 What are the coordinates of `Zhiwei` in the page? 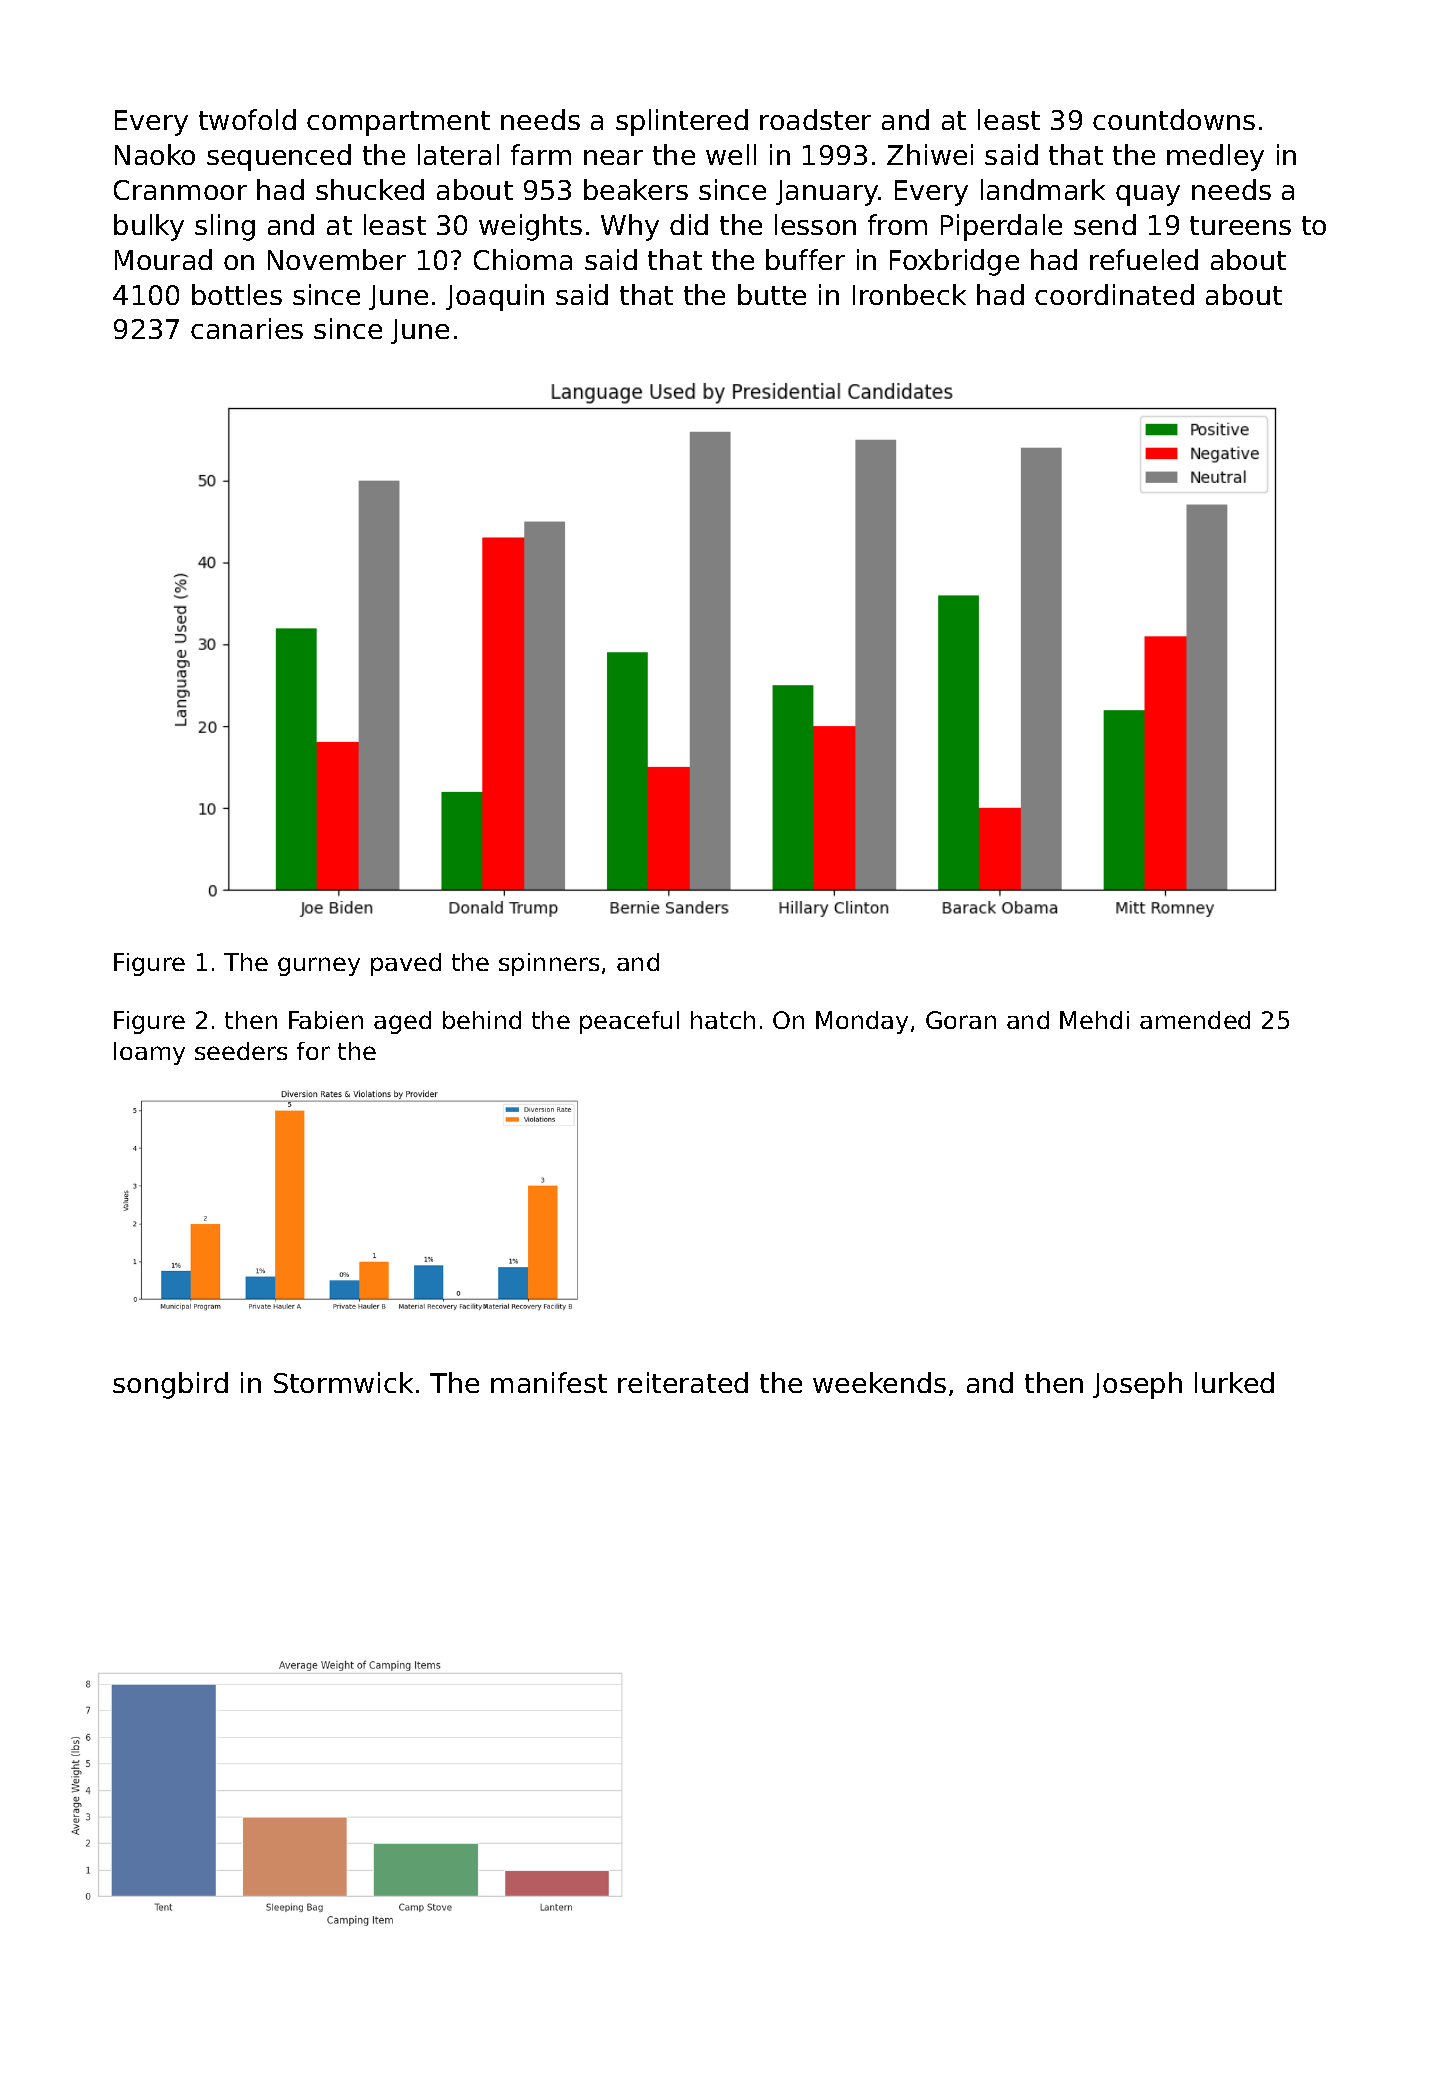 It's located at (930, 154).
